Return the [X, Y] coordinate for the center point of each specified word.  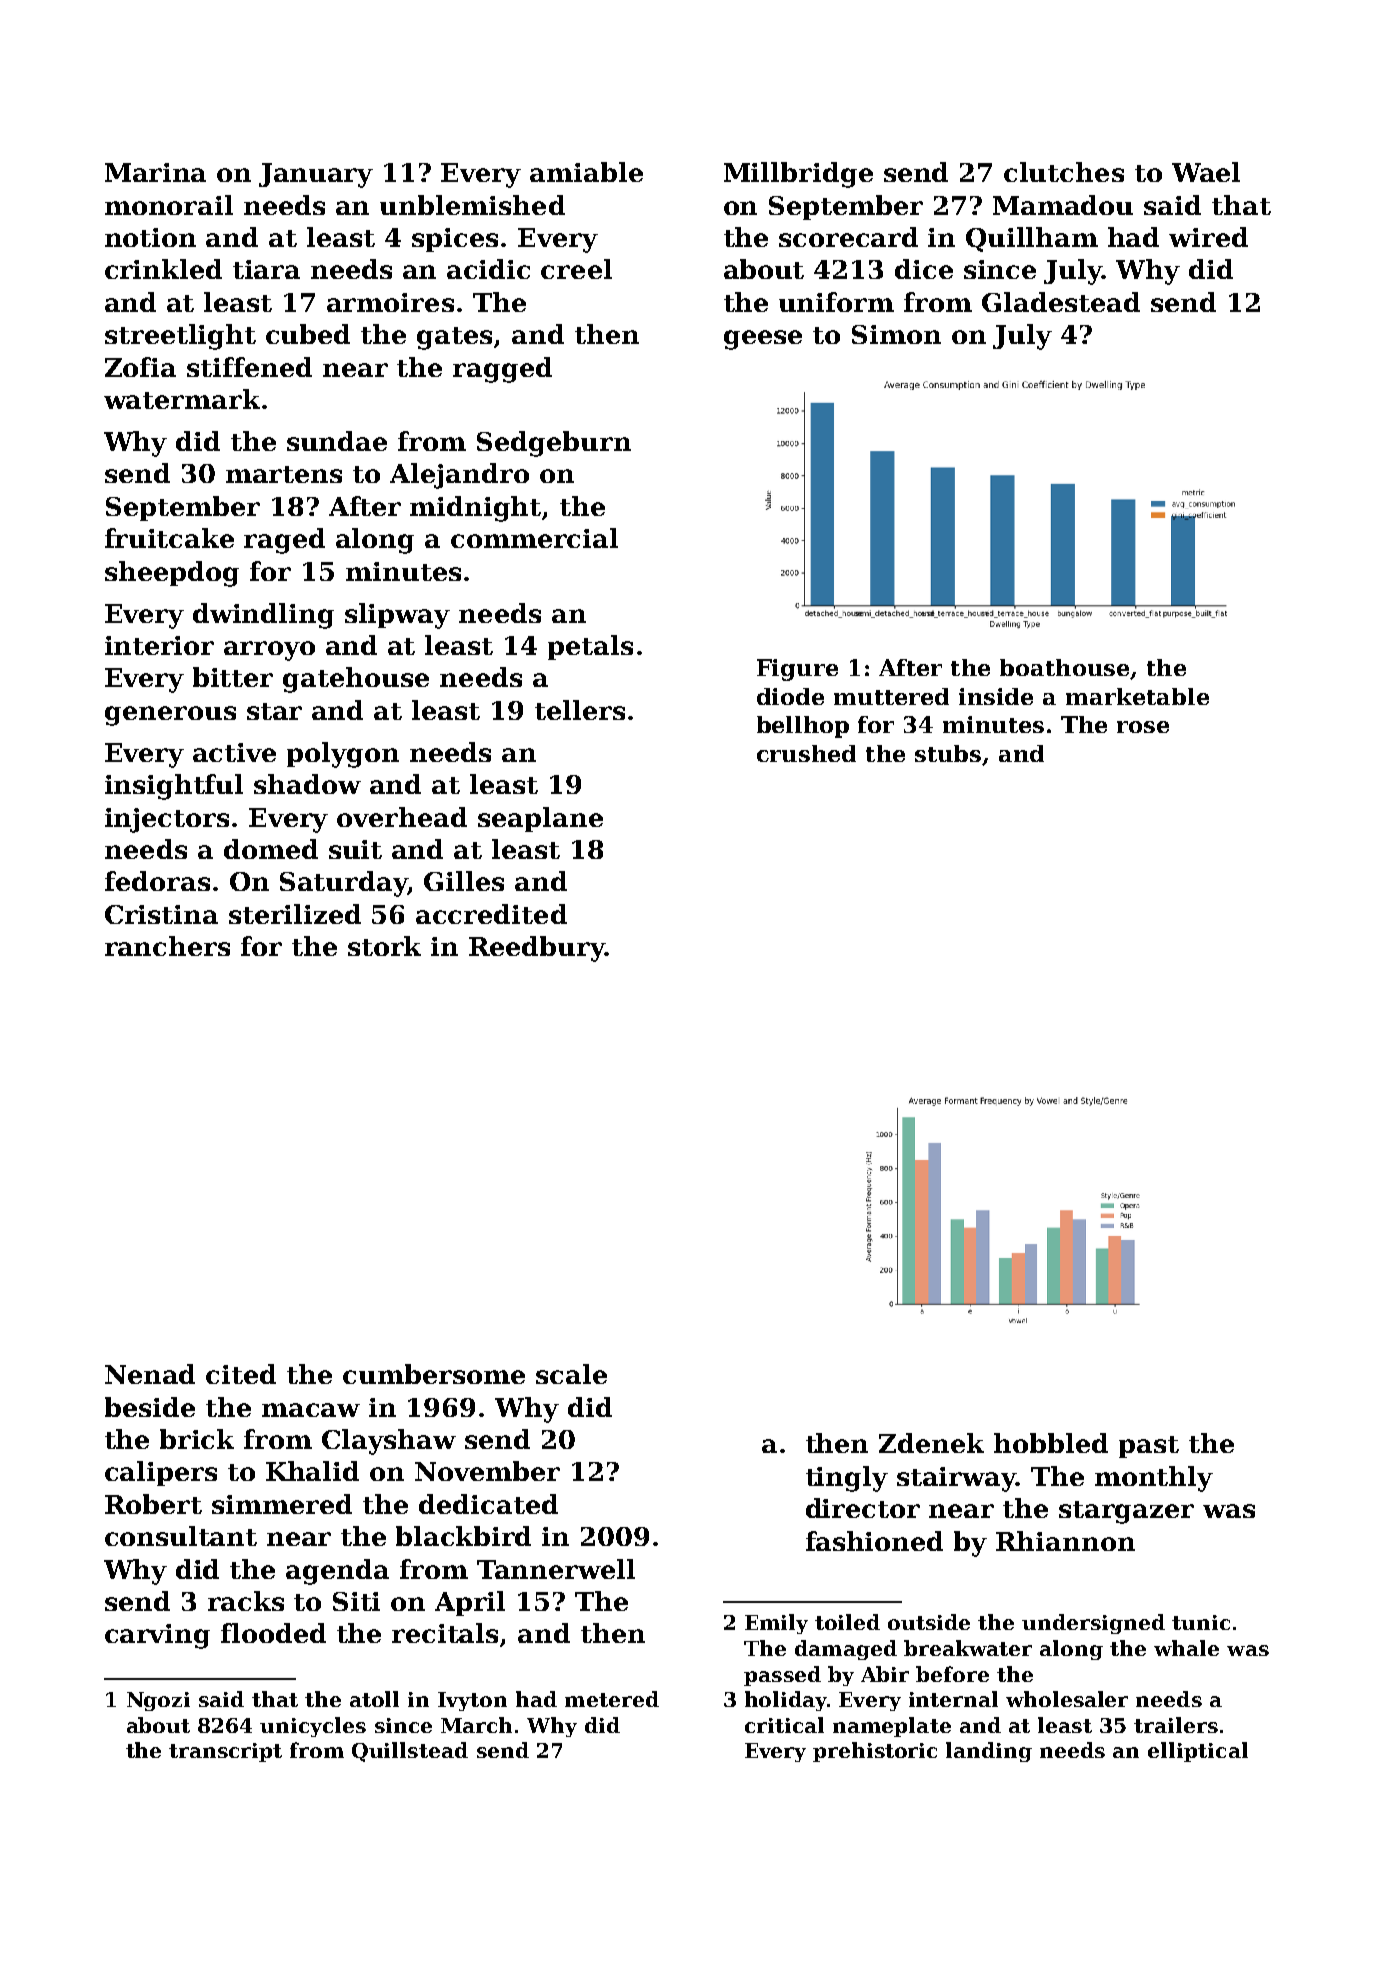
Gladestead [1061, 302]
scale [571, 1374]
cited [241, 1374]
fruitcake [169, 538]
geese [763, 340]
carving [157, 1636]
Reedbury [537, 949]
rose [1143, 727]
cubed [308, 334]
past [1149, 1447]
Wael [1206, 172]
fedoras [157, 881]
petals [590, 647]
